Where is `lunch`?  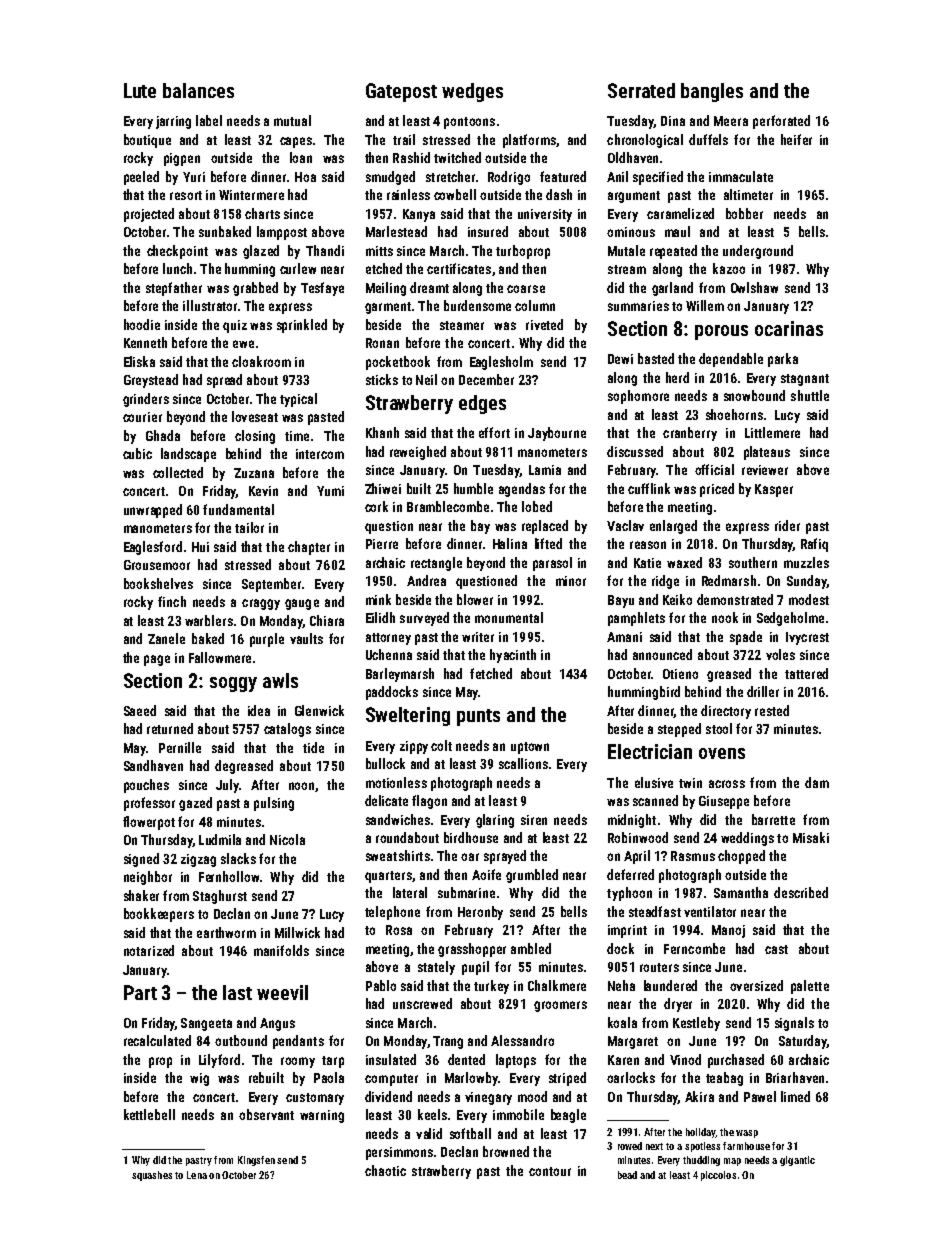 lunch is located at coordinates (177, 268).
